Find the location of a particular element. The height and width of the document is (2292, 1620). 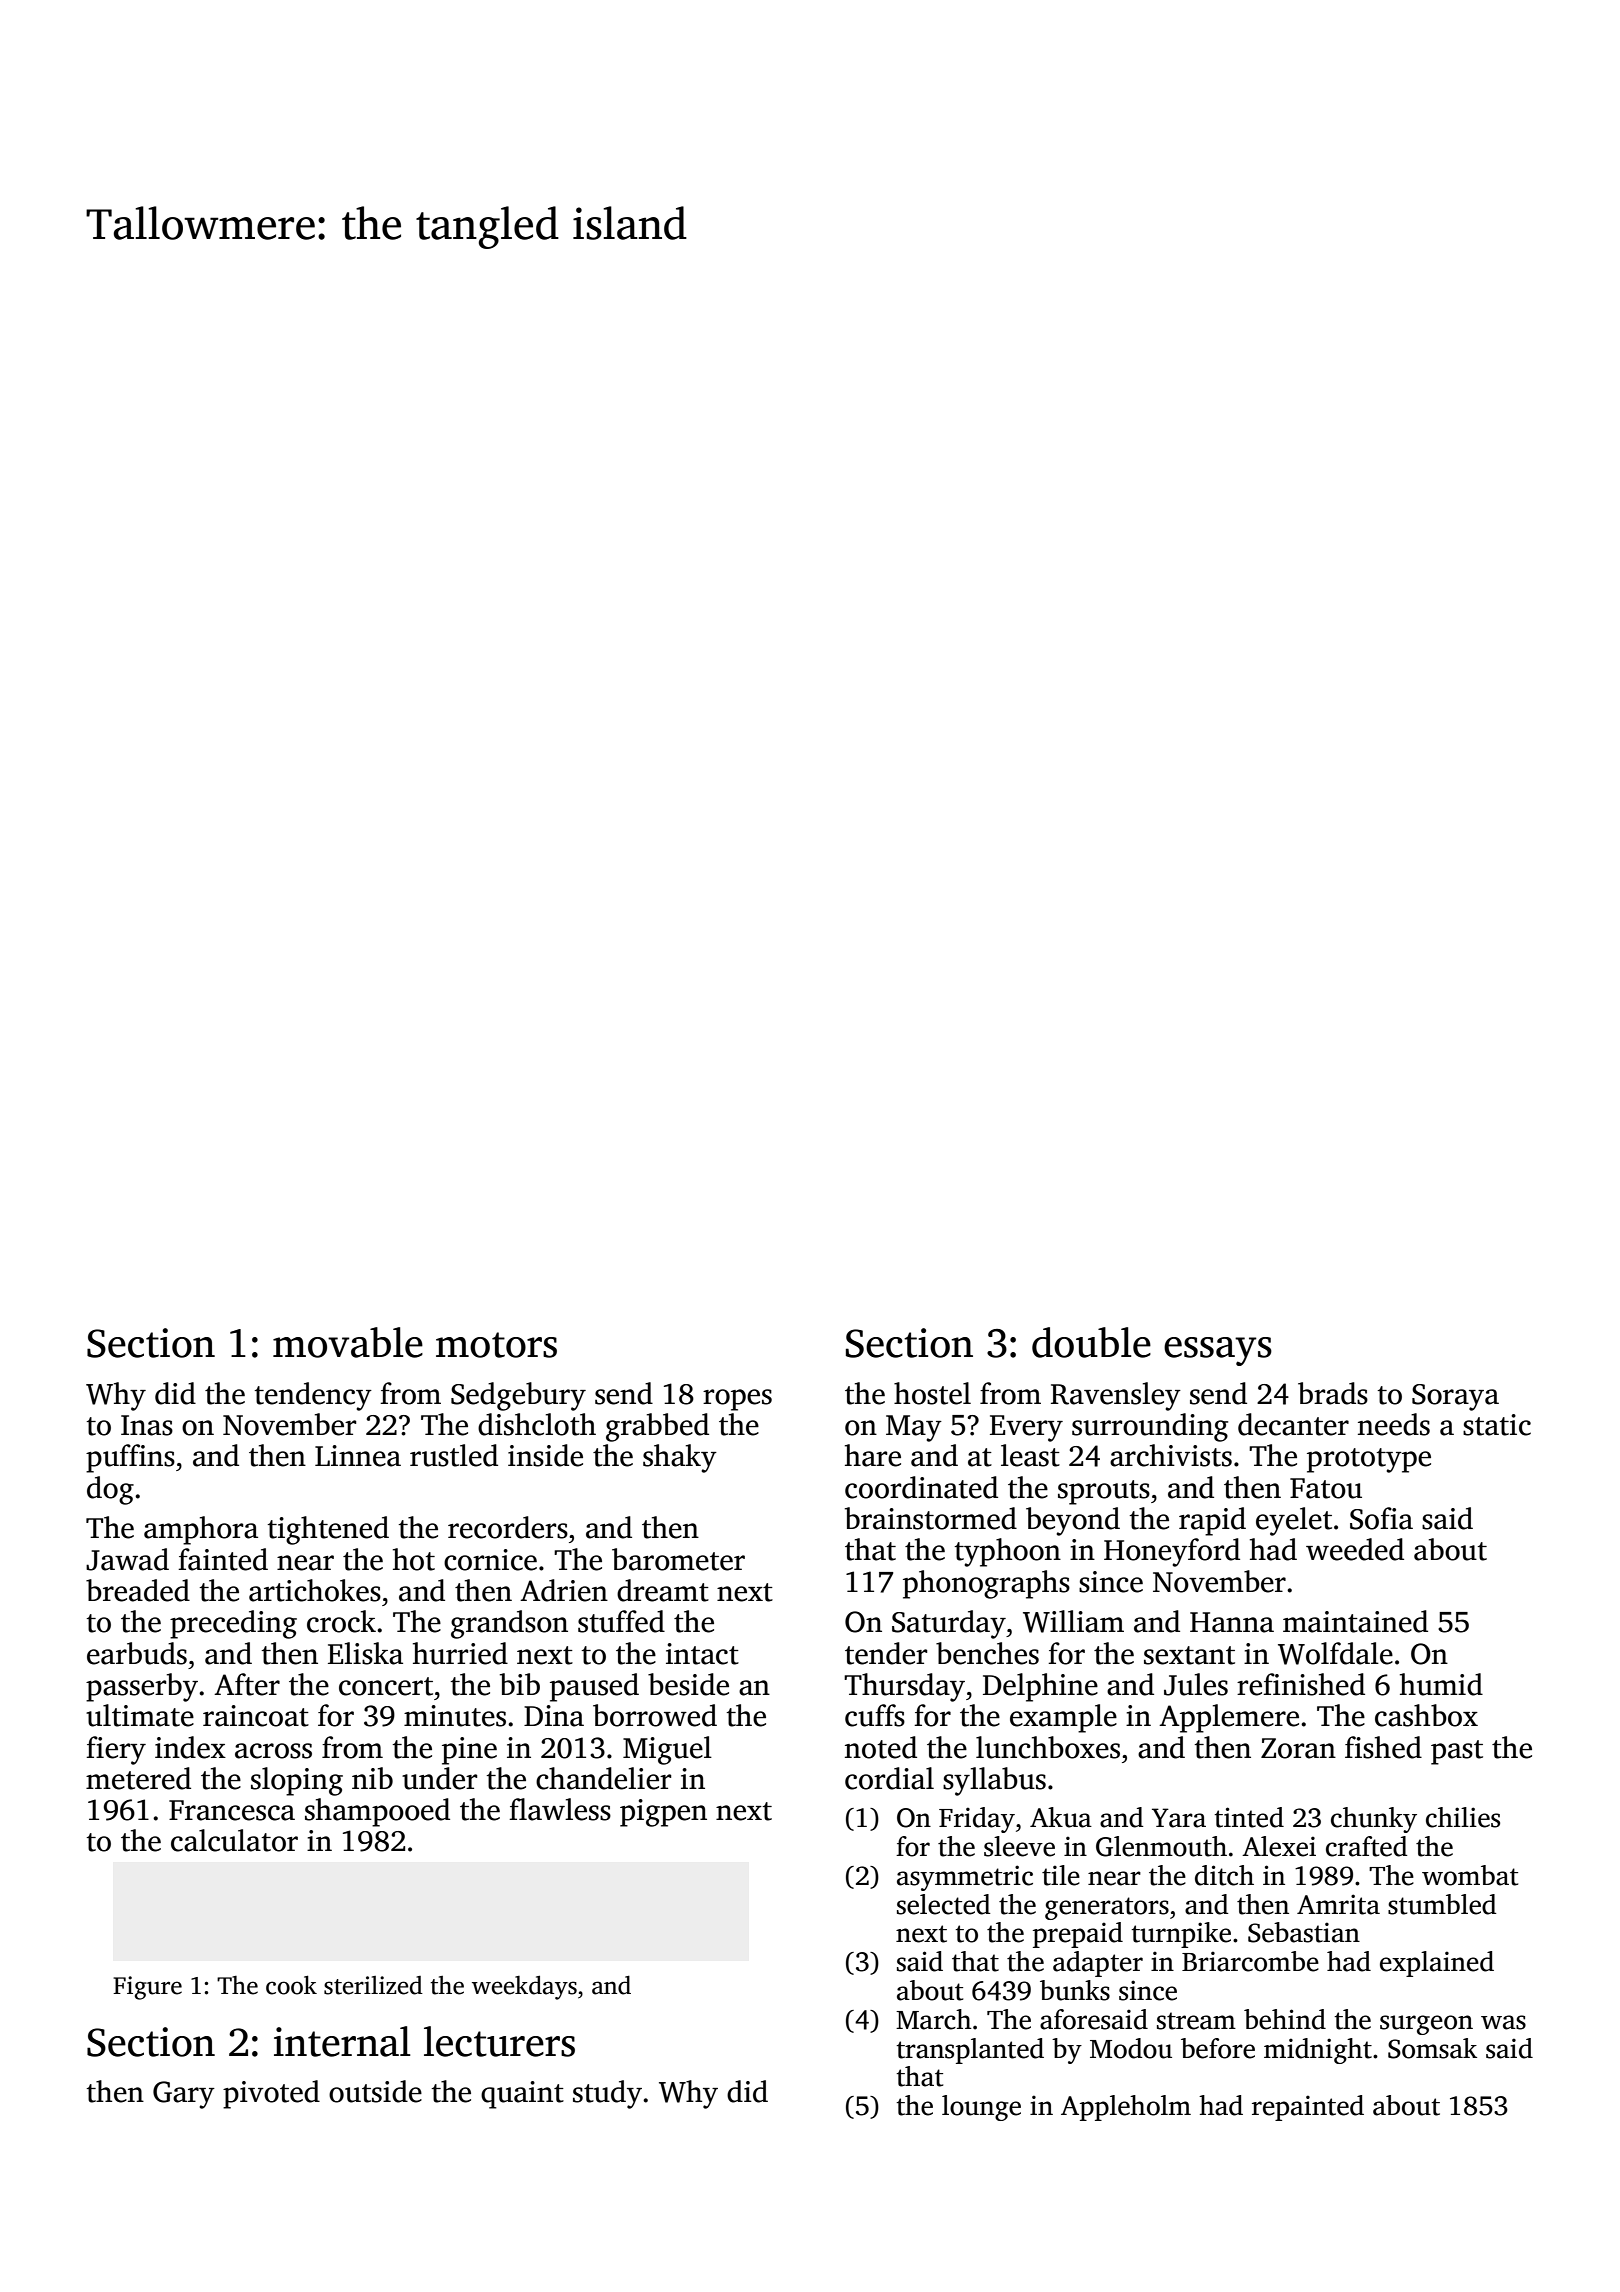

recorders is located at coordinates (508, 1527).
